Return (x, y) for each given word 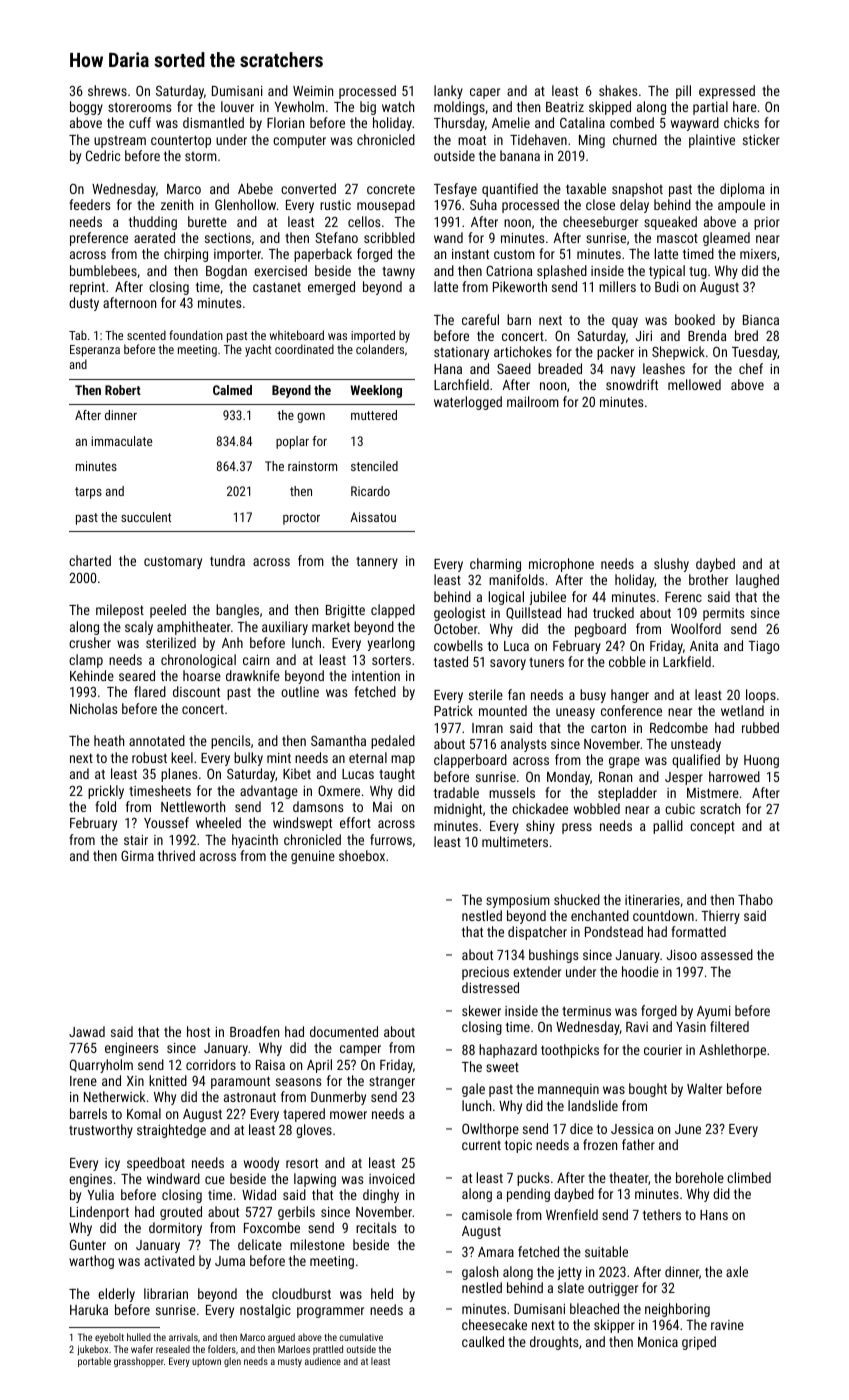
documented (344, 1031)
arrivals (183, 1337)
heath (109, 740)
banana (520, 155)
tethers (662, 1214)
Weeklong (376, 391)
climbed (749, 1177)
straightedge (171, 1131)
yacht (258, 350)
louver (237, 106)
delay (634, 206)
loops (761, 696)
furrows (391, 839)
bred (746, 335)
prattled (328, 1350)
